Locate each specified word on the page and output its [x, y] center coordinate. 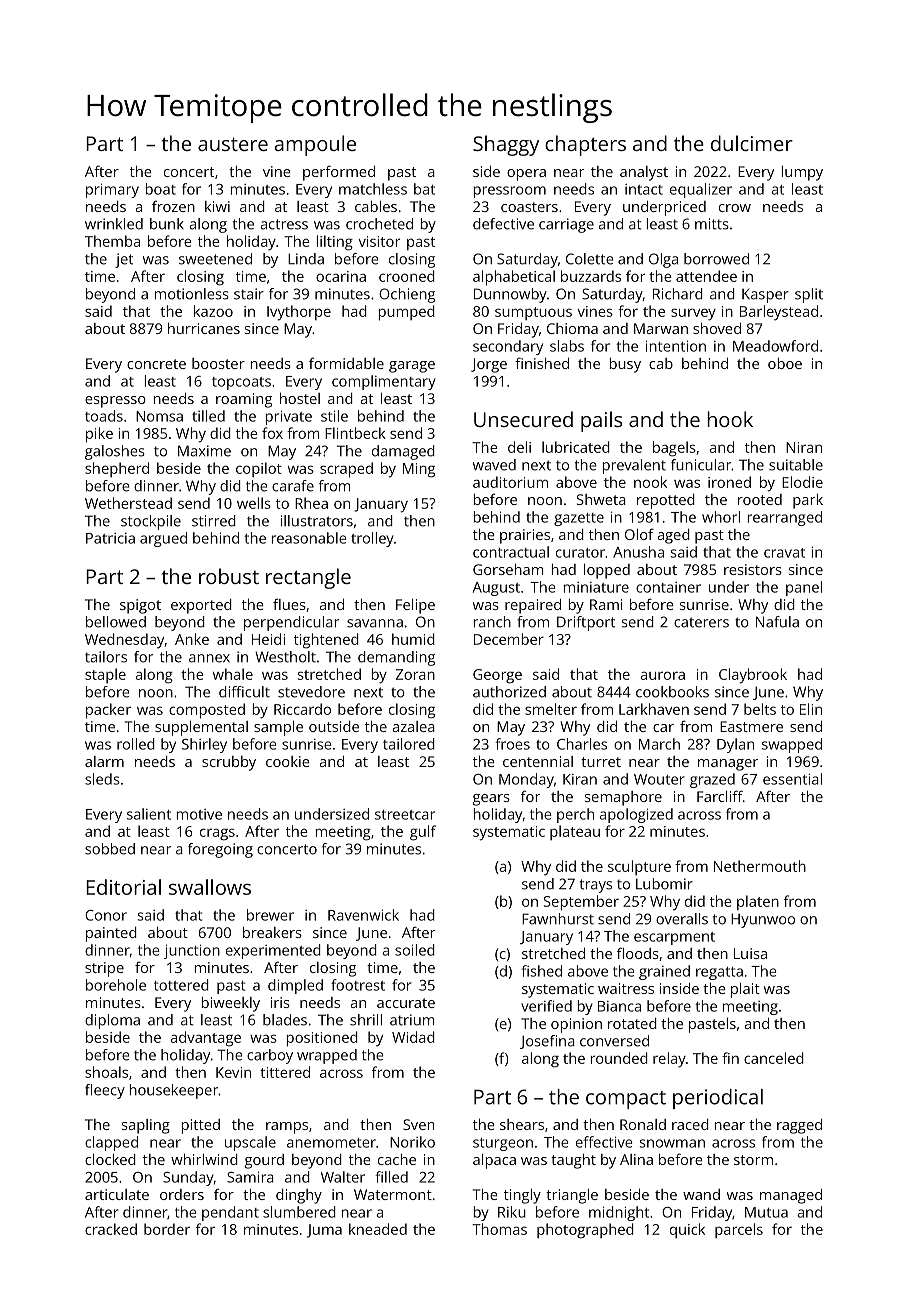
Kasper [765, 296]
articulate [117, 1194]
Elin [811, 709]
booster [218, 363]
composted [207, 711]
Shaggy [506, 145]
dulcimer [752, 143]
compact [626, 1100]
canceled [774, 1058]
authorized [509, 692]
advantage [205, 1039]
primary [112, 190]
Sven [418, 1124]
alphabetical [514, 278]
